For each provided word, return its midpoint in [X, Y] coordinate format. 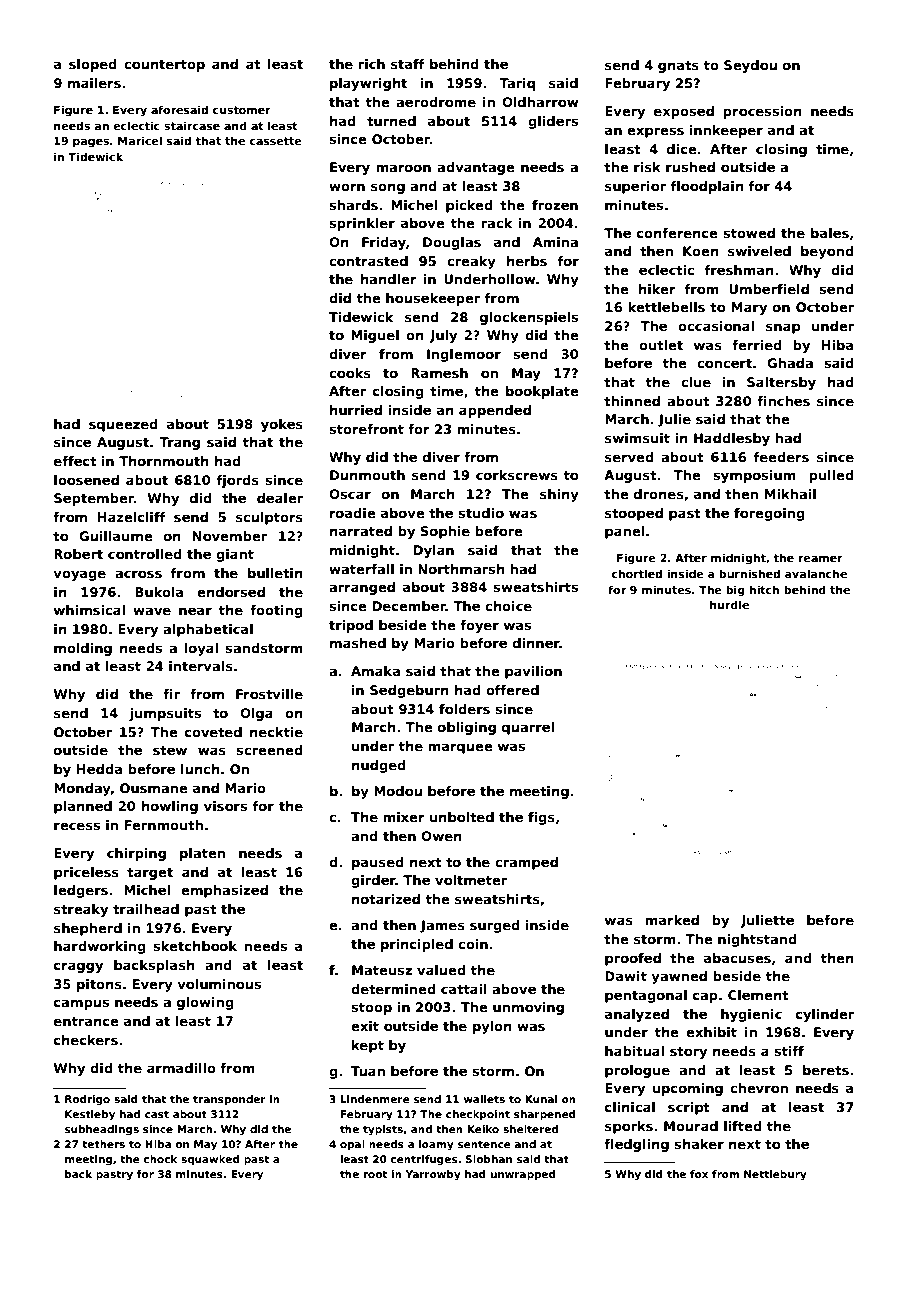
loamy [436, 1145]
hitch [764, 589]
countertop [164, 66]
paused [378, 863]
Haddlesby [732, 439]
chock [160, 1159]
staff [408, 64]
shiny [559, 495]
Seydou [750, 66]
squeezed [123, 425]
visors [225, 806]
